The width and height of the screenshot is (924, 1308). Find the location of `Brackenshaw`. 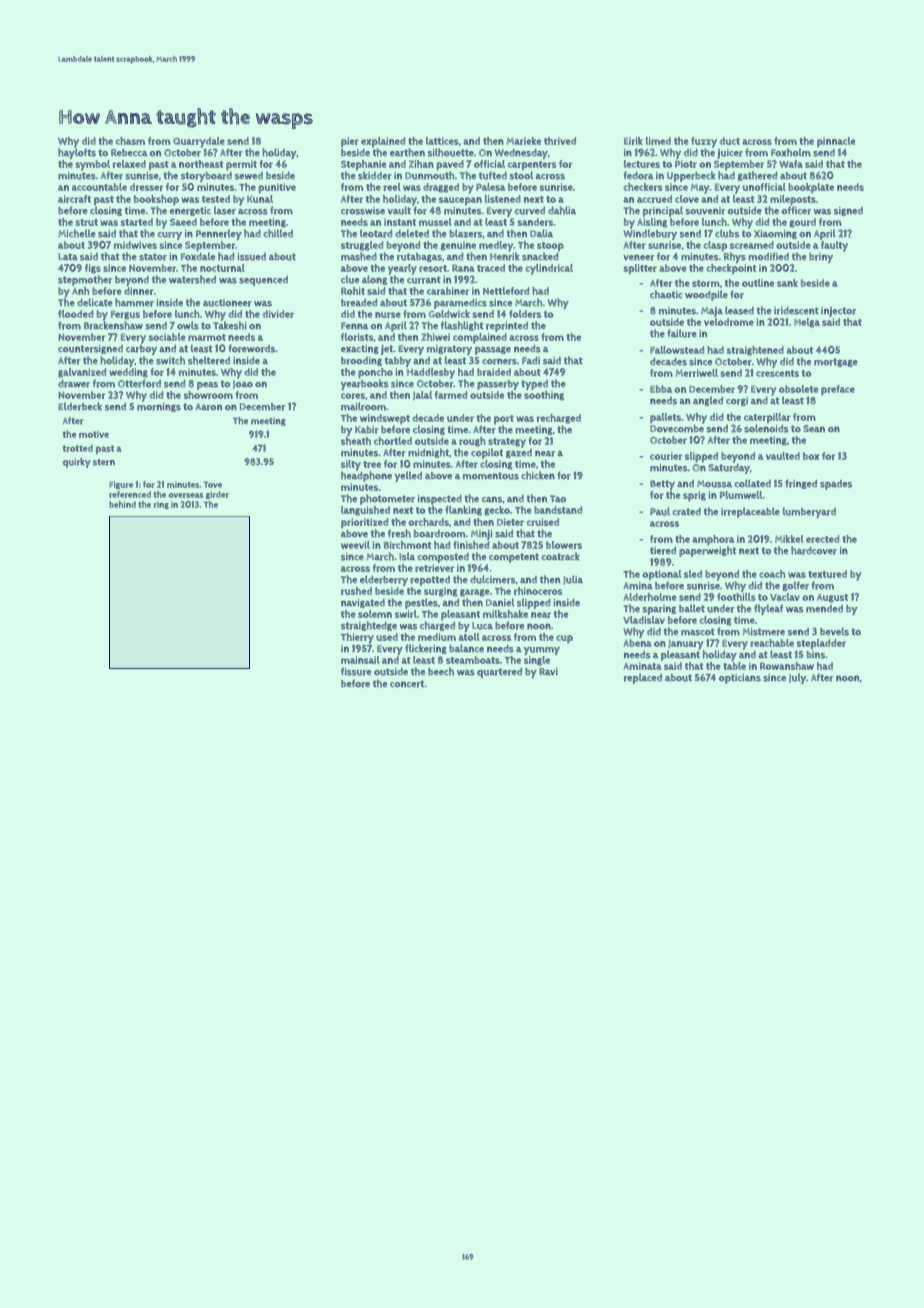

Brackenshaw is located at coordinates (113, 325).
